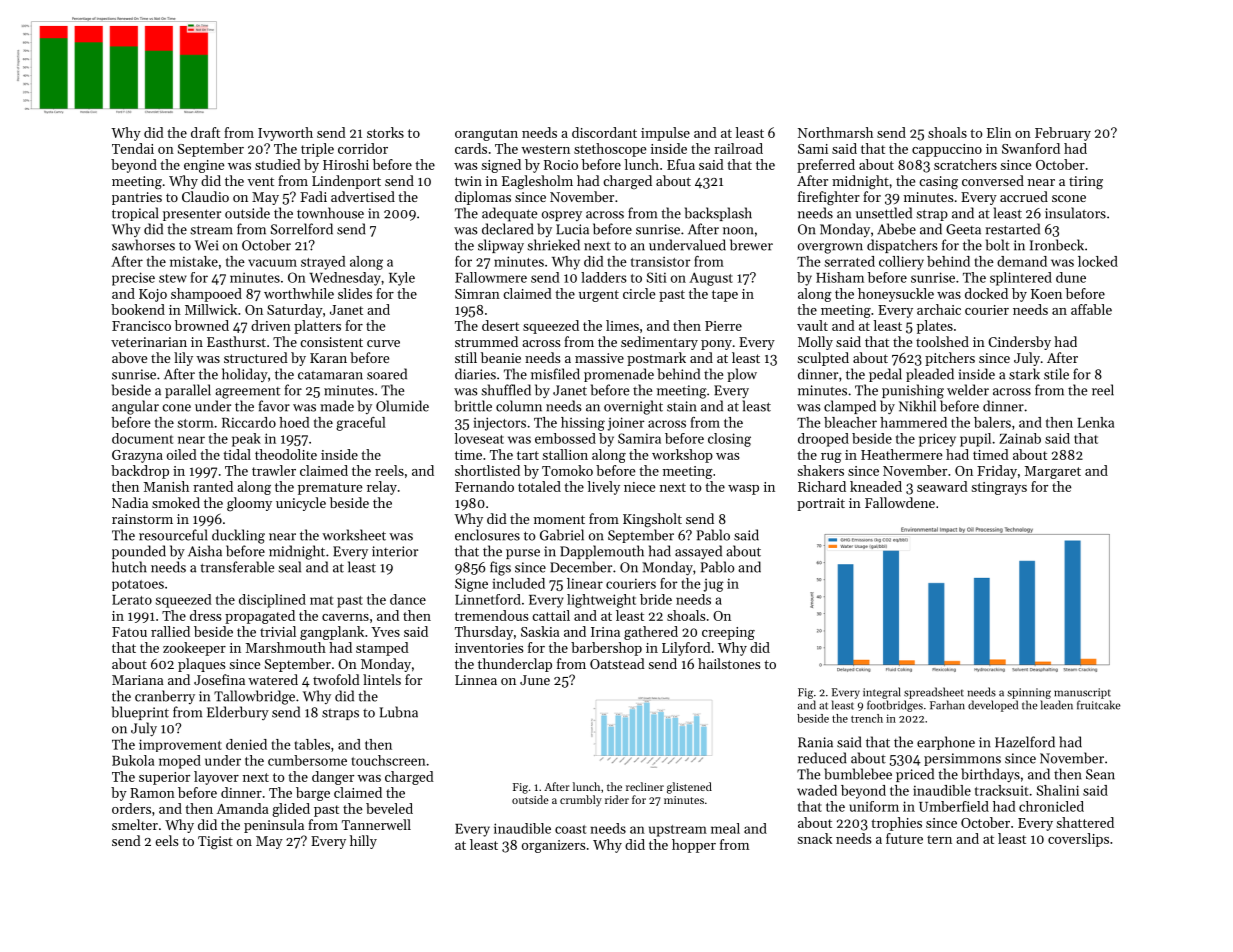 This page has height=952, width=1233. What do you see at coordinates (639, 293) in the page?
I see `circle` at bounding box center [639, 293].
